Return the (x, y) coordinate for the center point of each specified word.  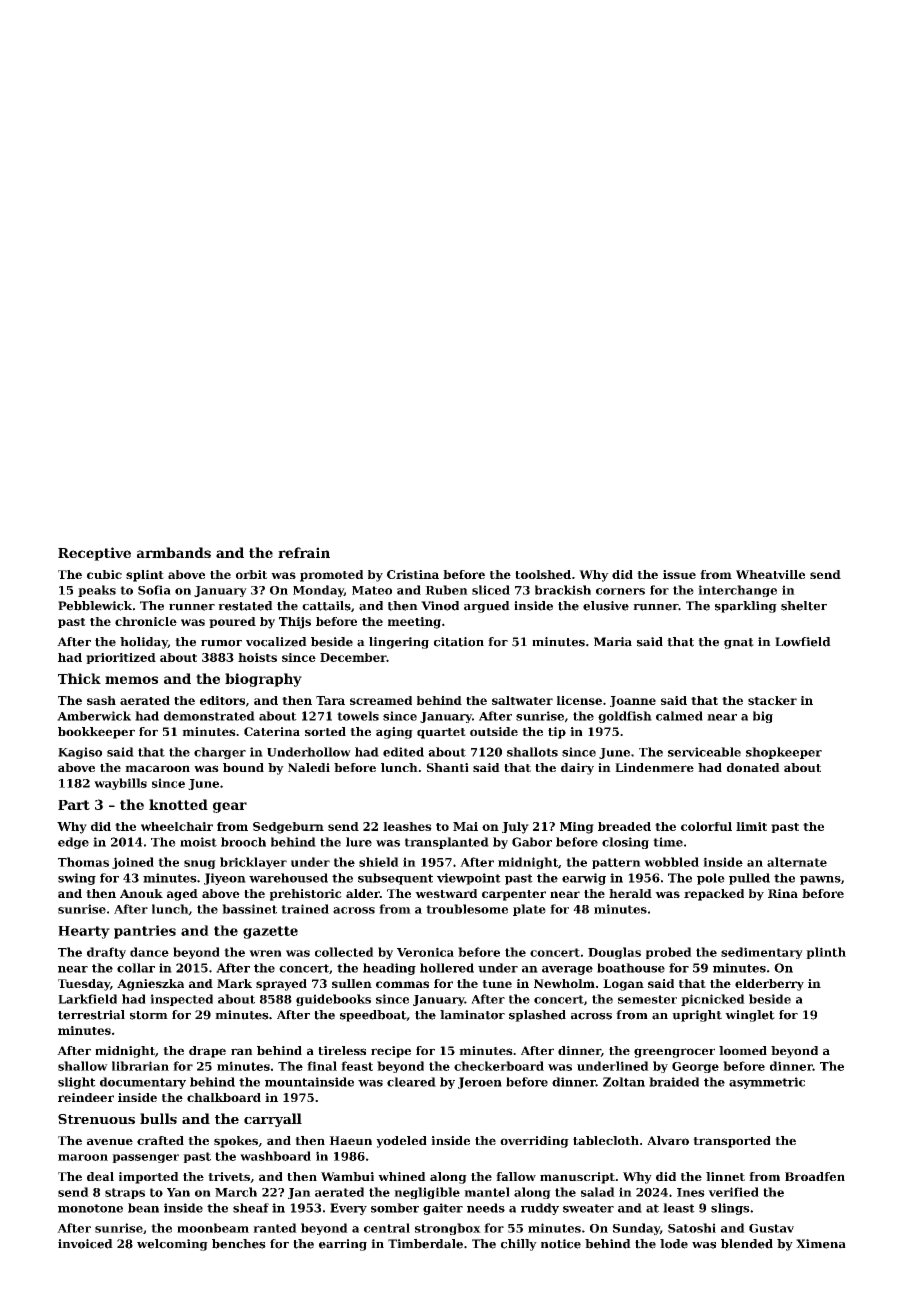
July (515, 828)
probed (669, 953)
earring (343, 1245)
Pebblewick (95, 606)
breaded (624, 826)
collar (136, 968)
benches (239, 1244)
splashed (537, 1016)
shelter (804, 606)
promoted (331, 576)
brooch (243, 842)
